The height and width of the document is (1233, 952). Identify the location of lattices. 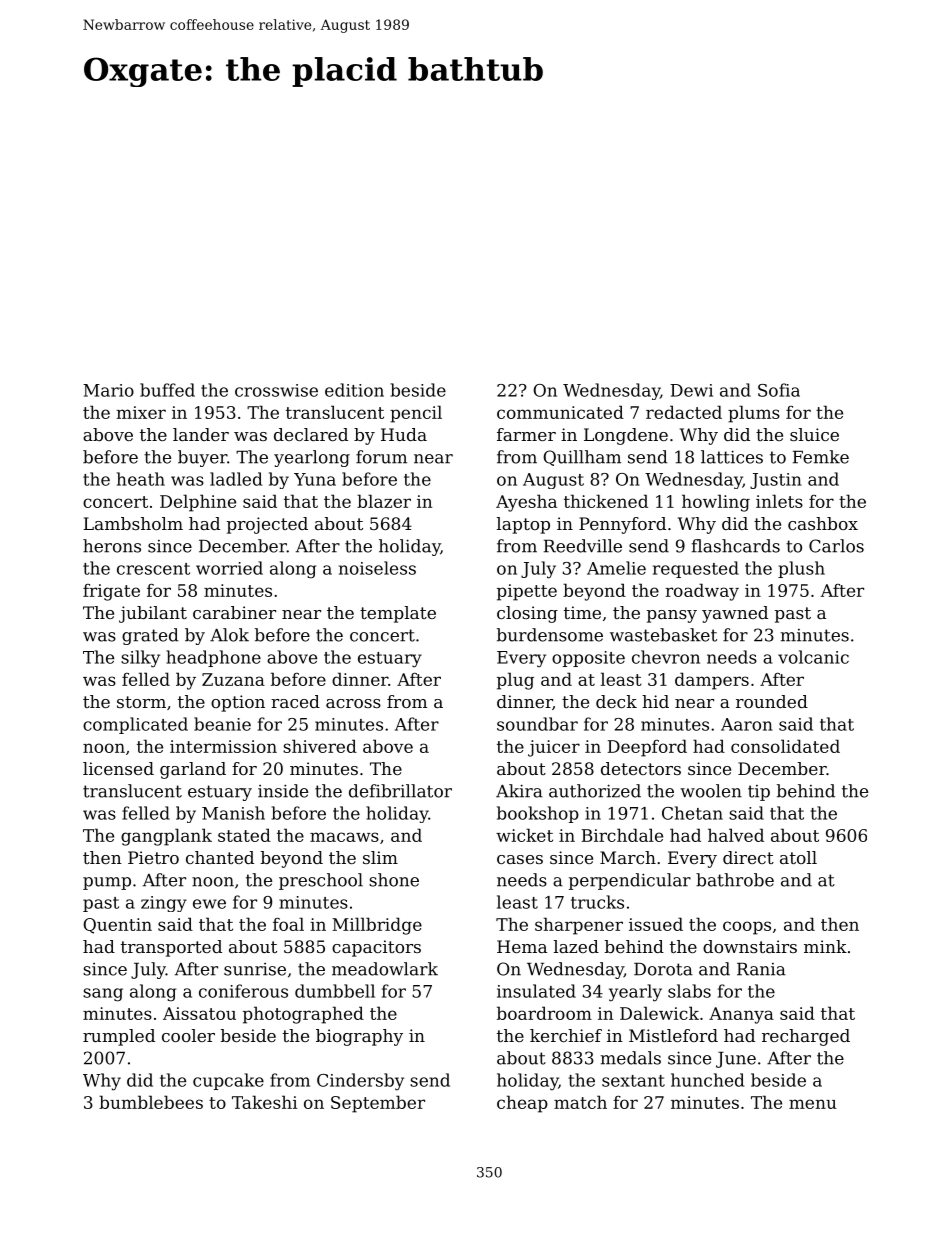
(732, 457).
